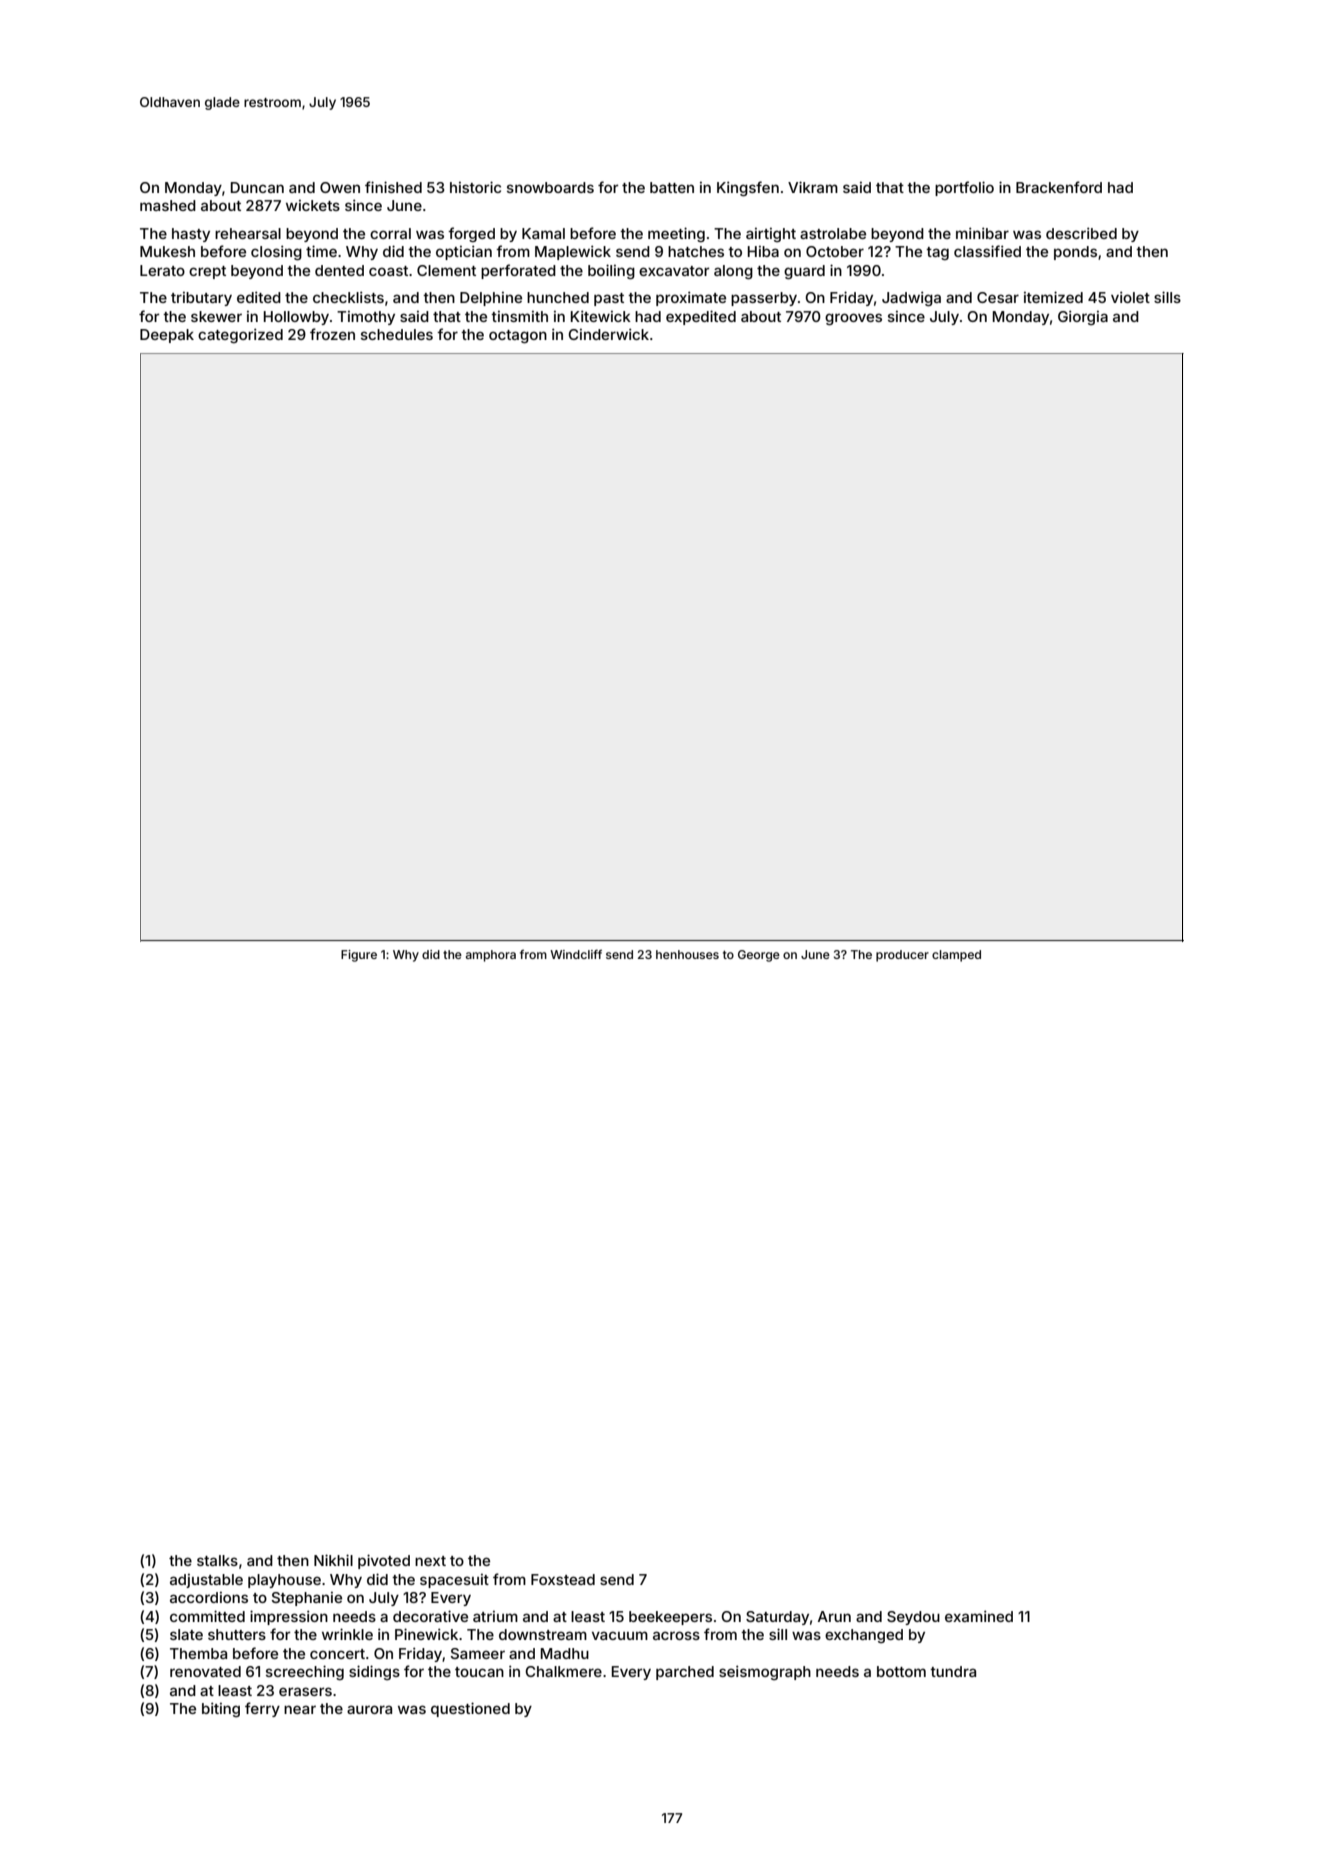 Image resolution: width=1323 pixels, height=1871 pixels. I want to click on Owen, so click(340, 187).
